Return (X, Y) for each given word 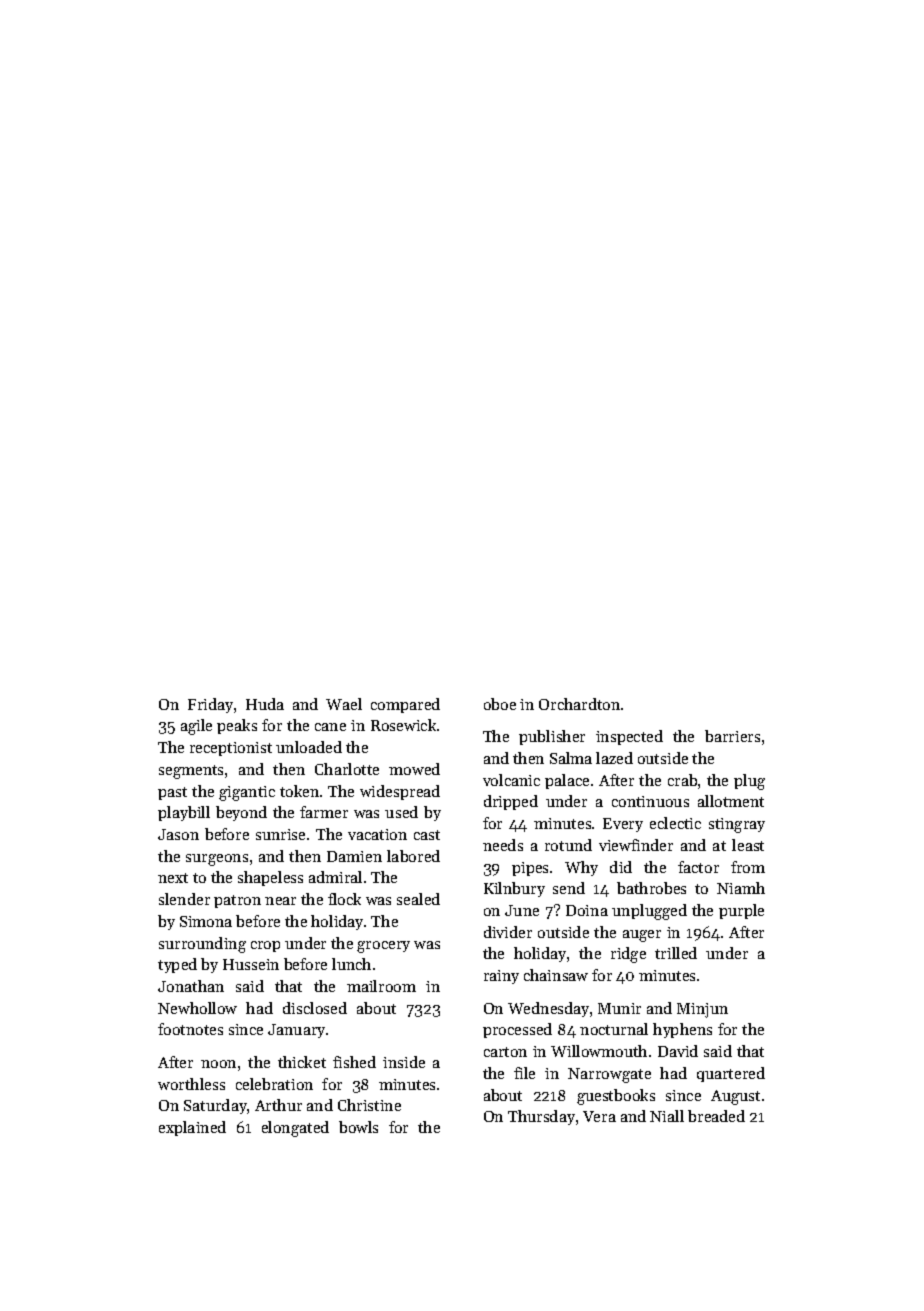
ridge (628, 955)
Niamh (741, 888)
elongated (295, 1129)
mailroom (381, 986)
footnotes (190, 1029)
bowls (358, 1127)
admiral (335, 877)
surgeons (217, 860)
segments (191, 772)
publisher (552, 737)
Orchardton (579, 704)
